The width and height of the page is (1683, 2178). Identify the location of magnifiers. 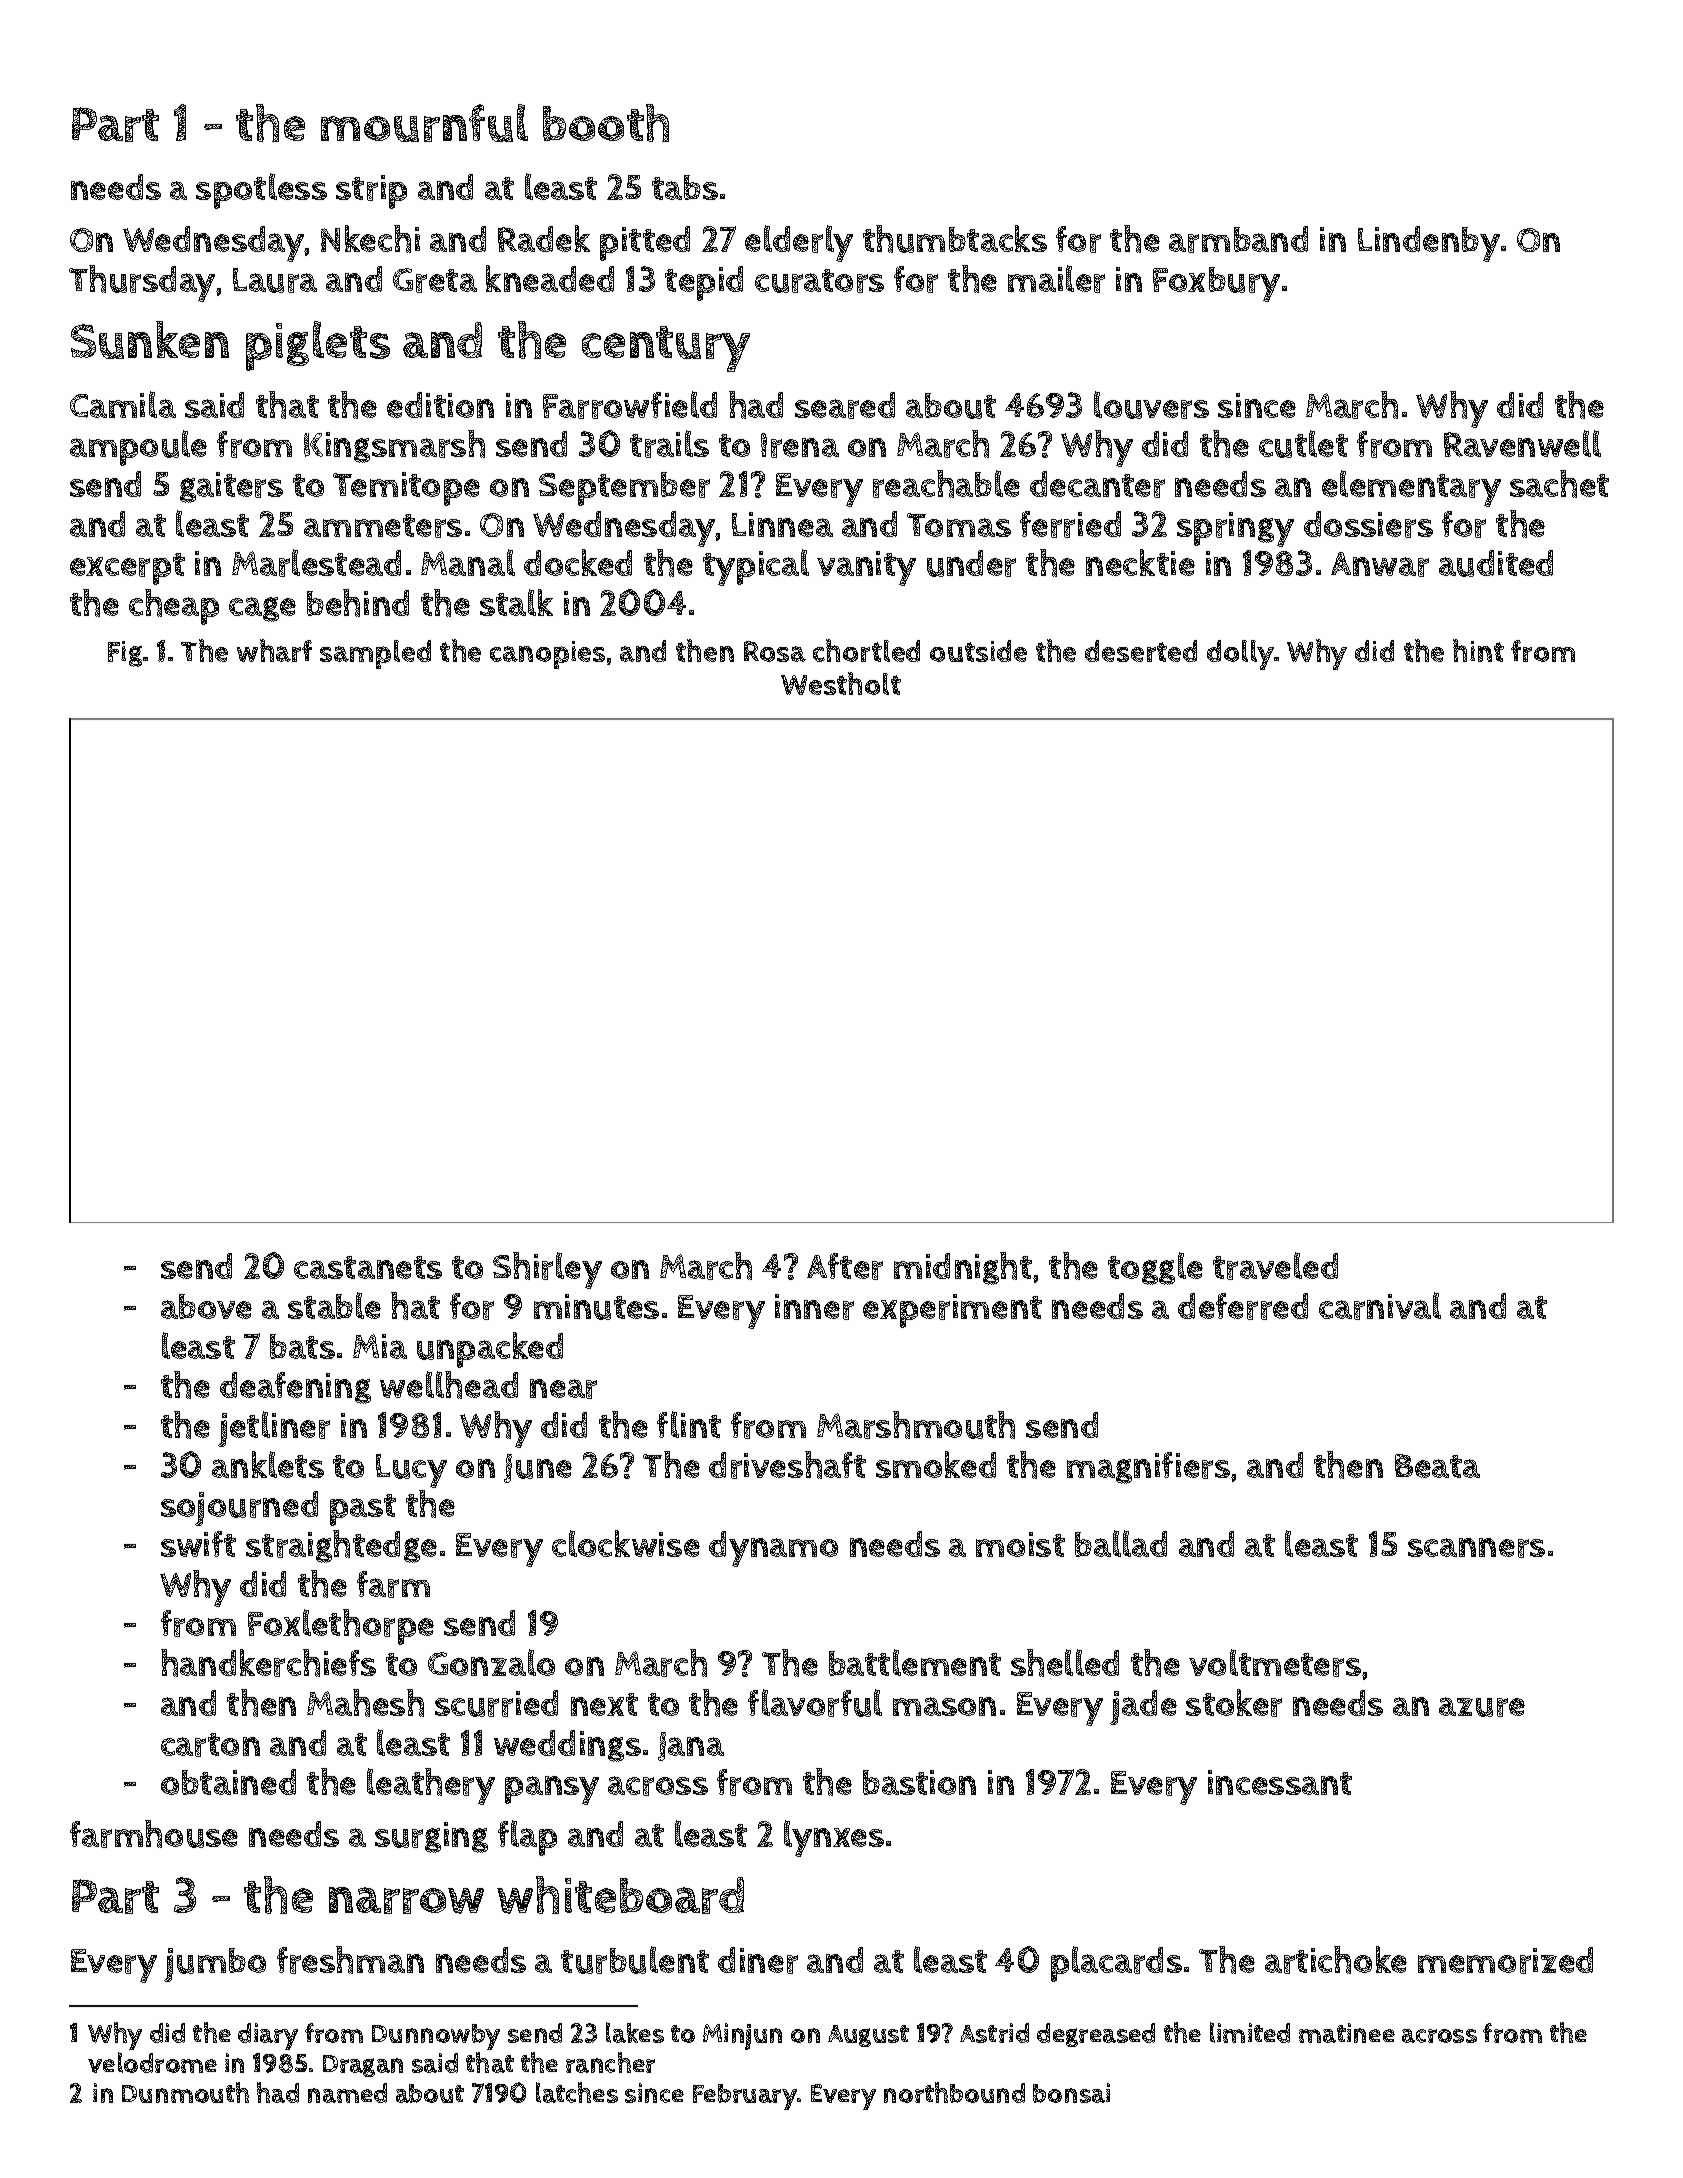
(1148, 1468).
